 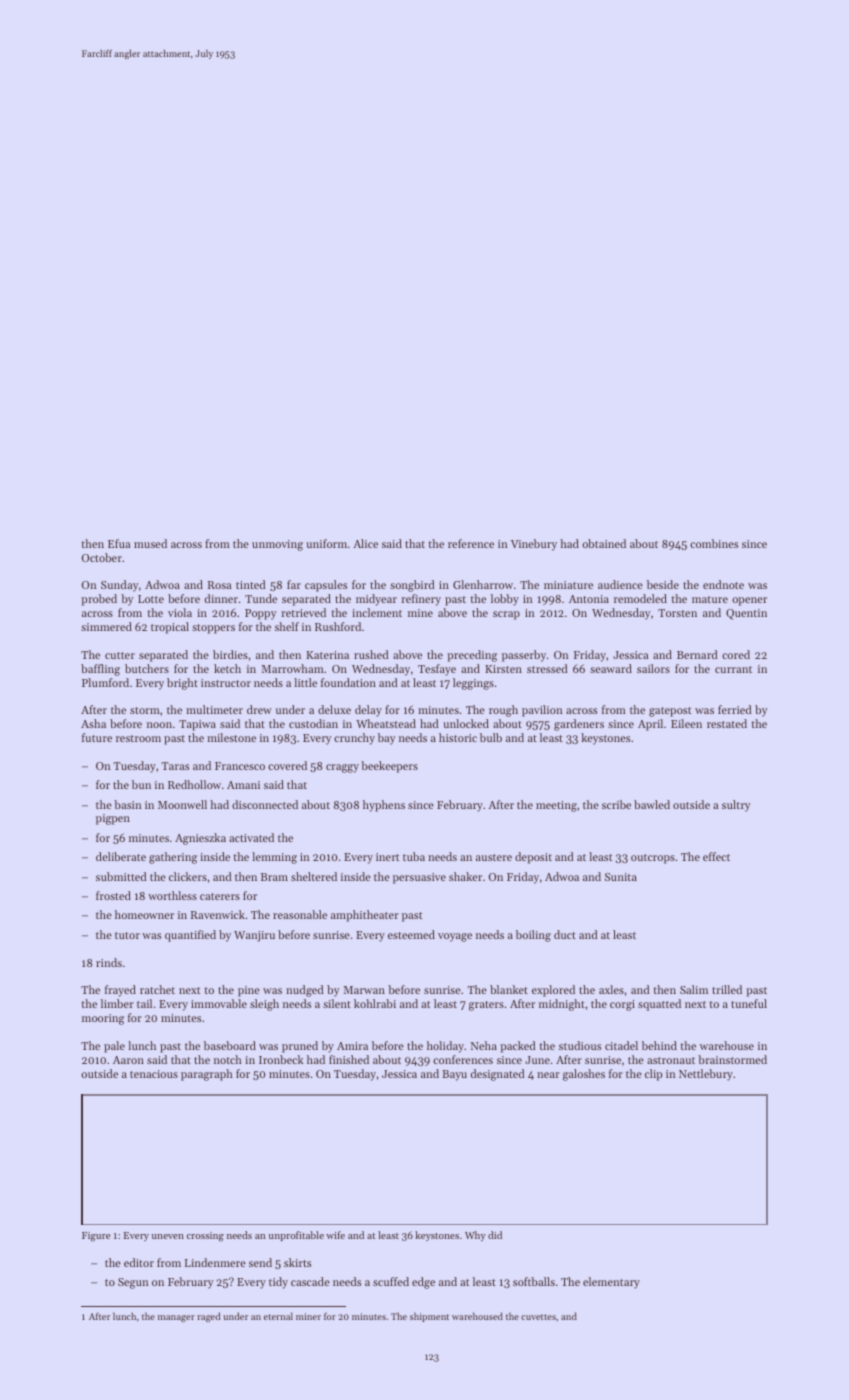 What do you see at coordinates (537, 1060) in the screenshot?
I see `June` at bounding box center [537, 1060].
